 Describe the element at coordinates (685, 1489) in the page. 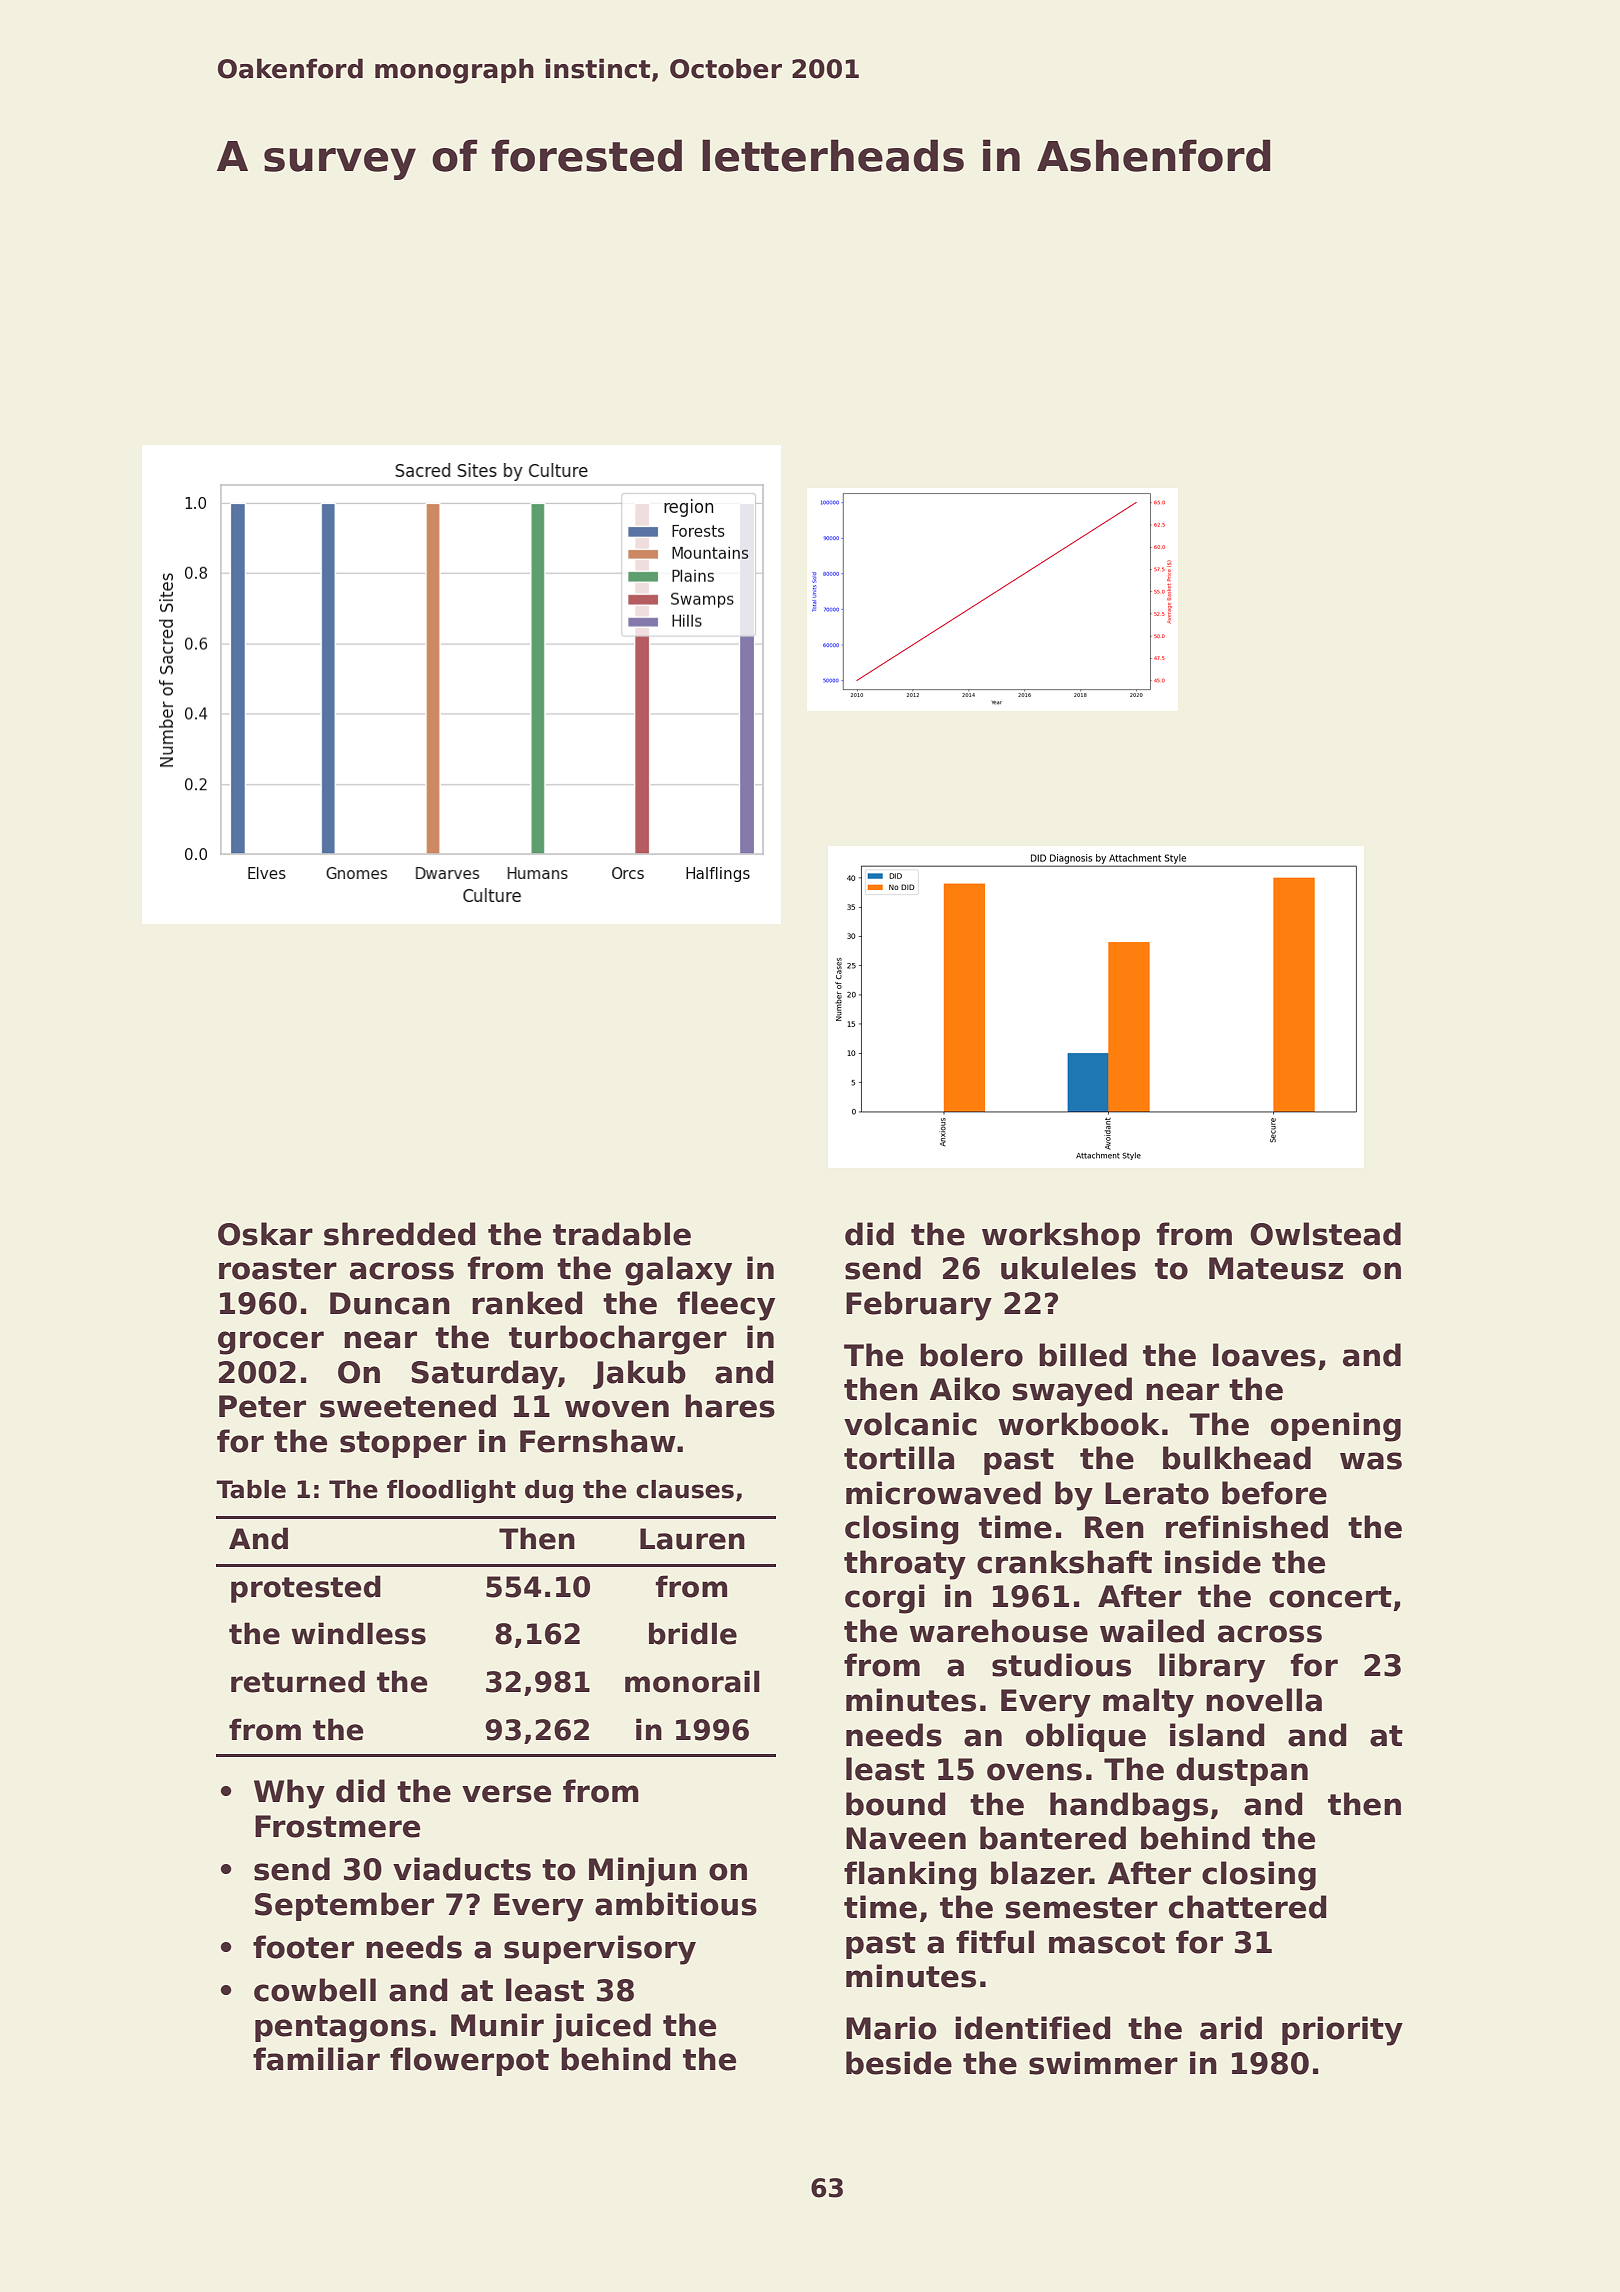

I see `clauses` at that location.
